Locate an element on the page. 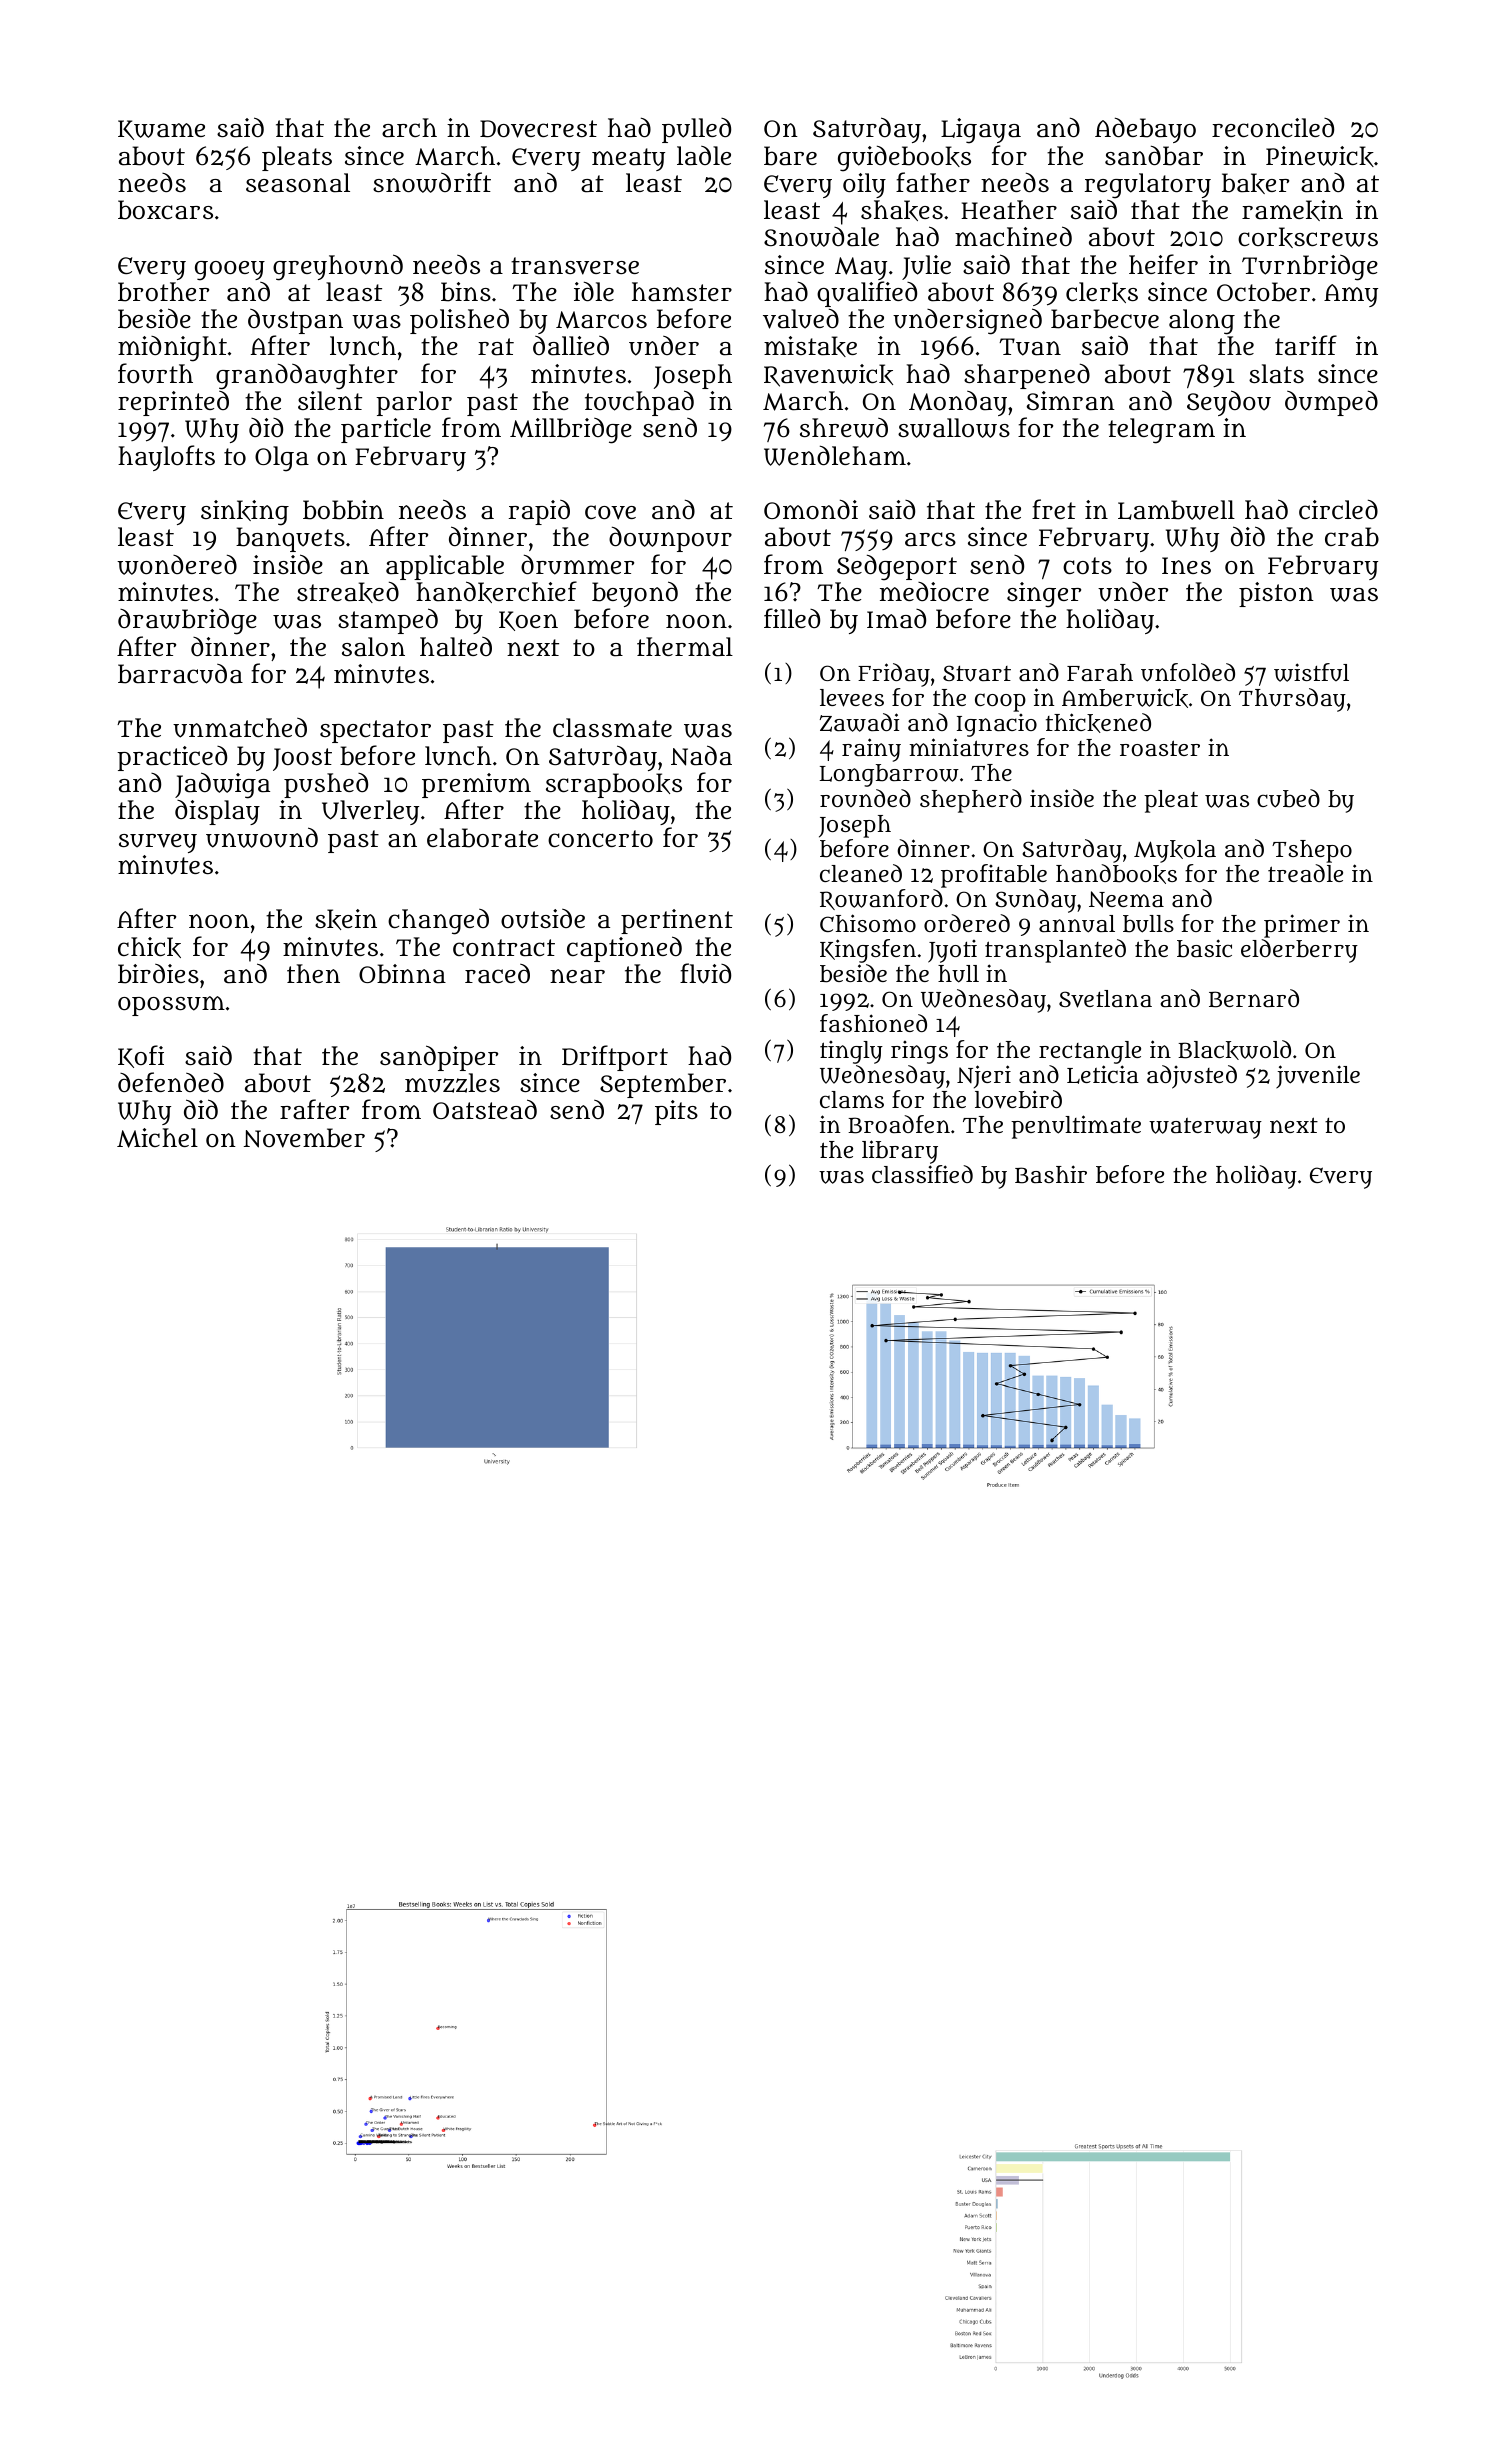 Image resolution: width=1496 pixels, height=2464 pixels. fourth is located at coordinates (155, 373).
